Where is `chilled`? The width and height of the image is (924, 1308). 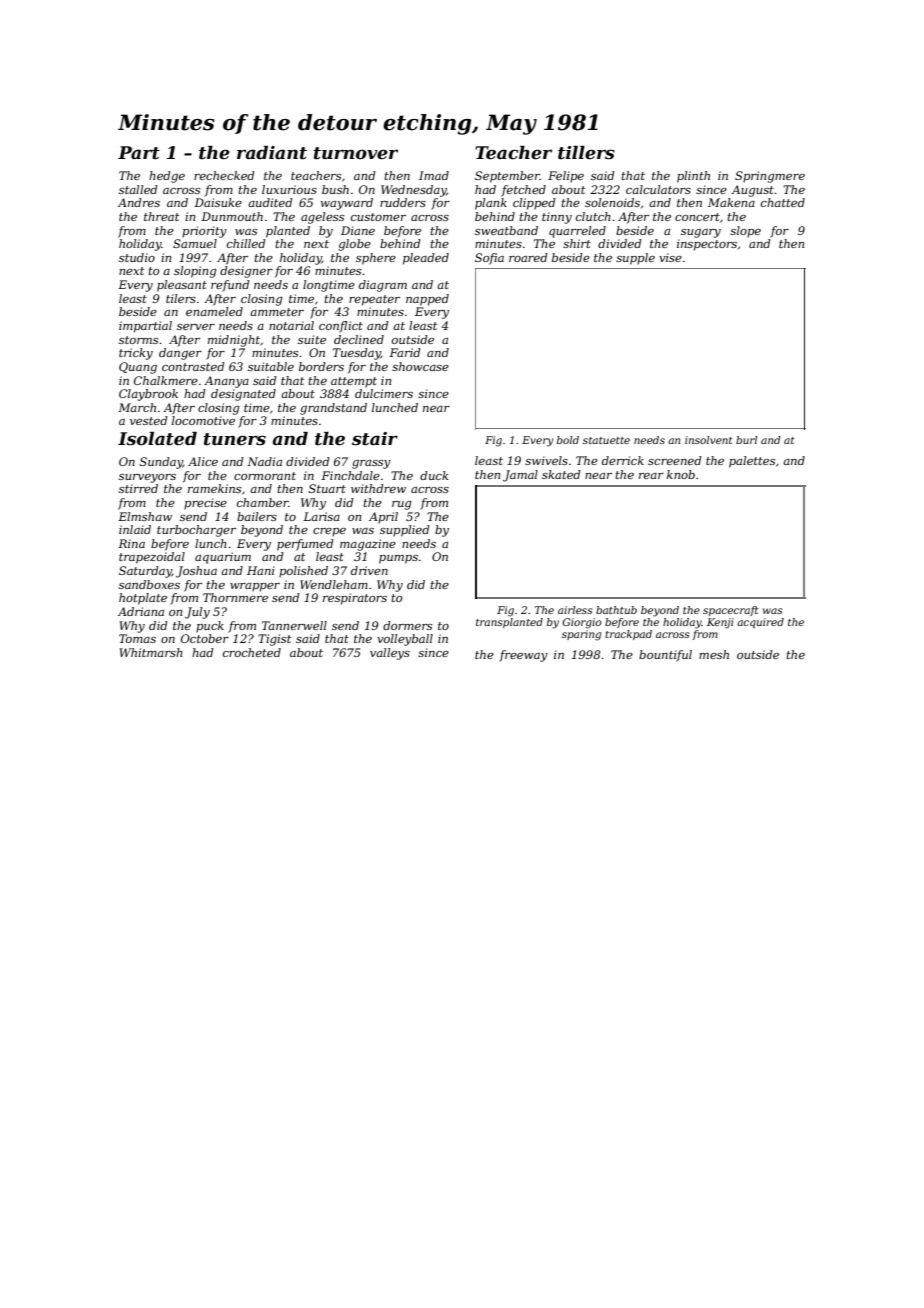
chilled is located at coordinates (246, 243).
